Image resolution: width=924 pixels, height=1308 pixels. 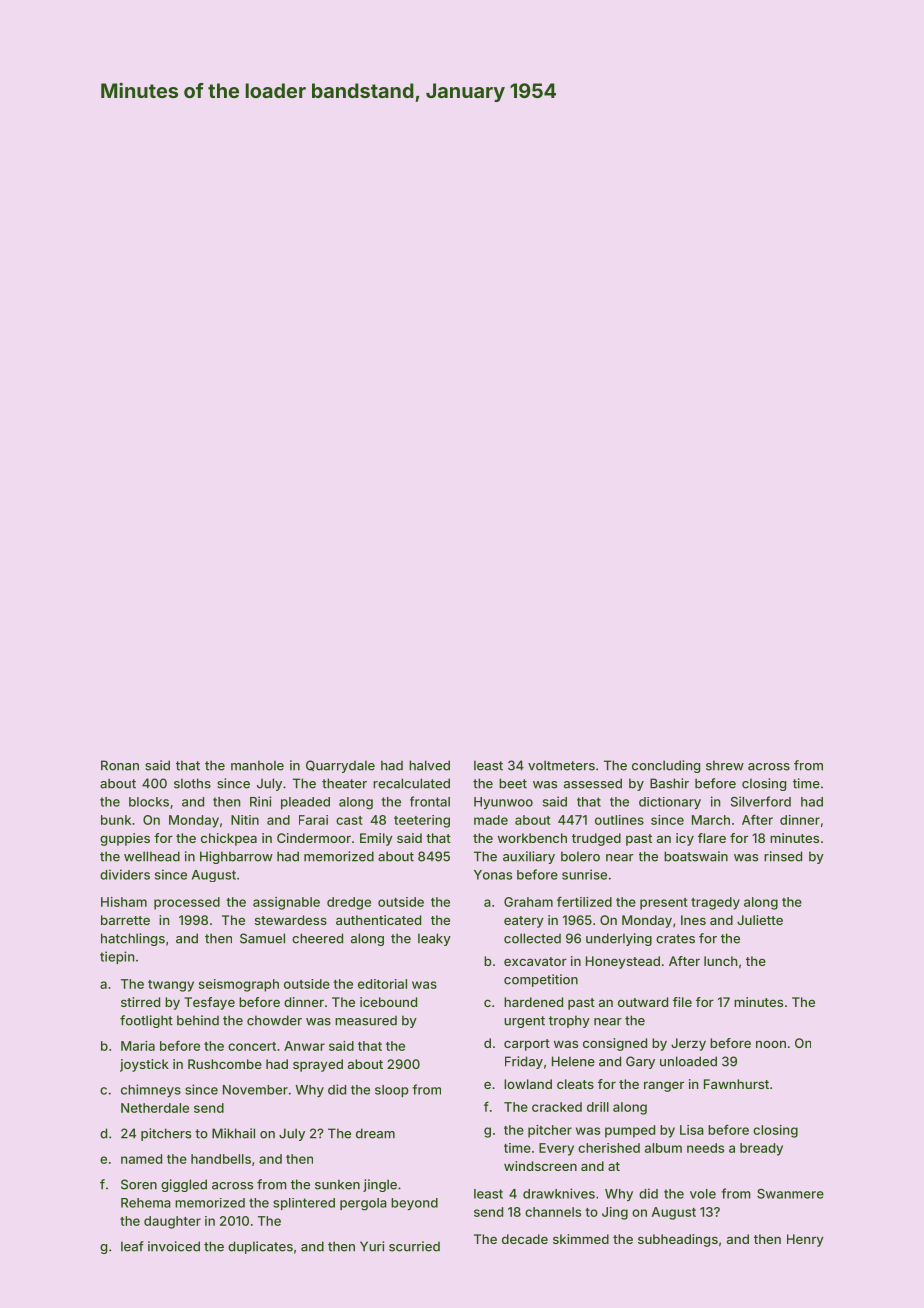 I want to click on rinsed, so click(x=783, y=856).
